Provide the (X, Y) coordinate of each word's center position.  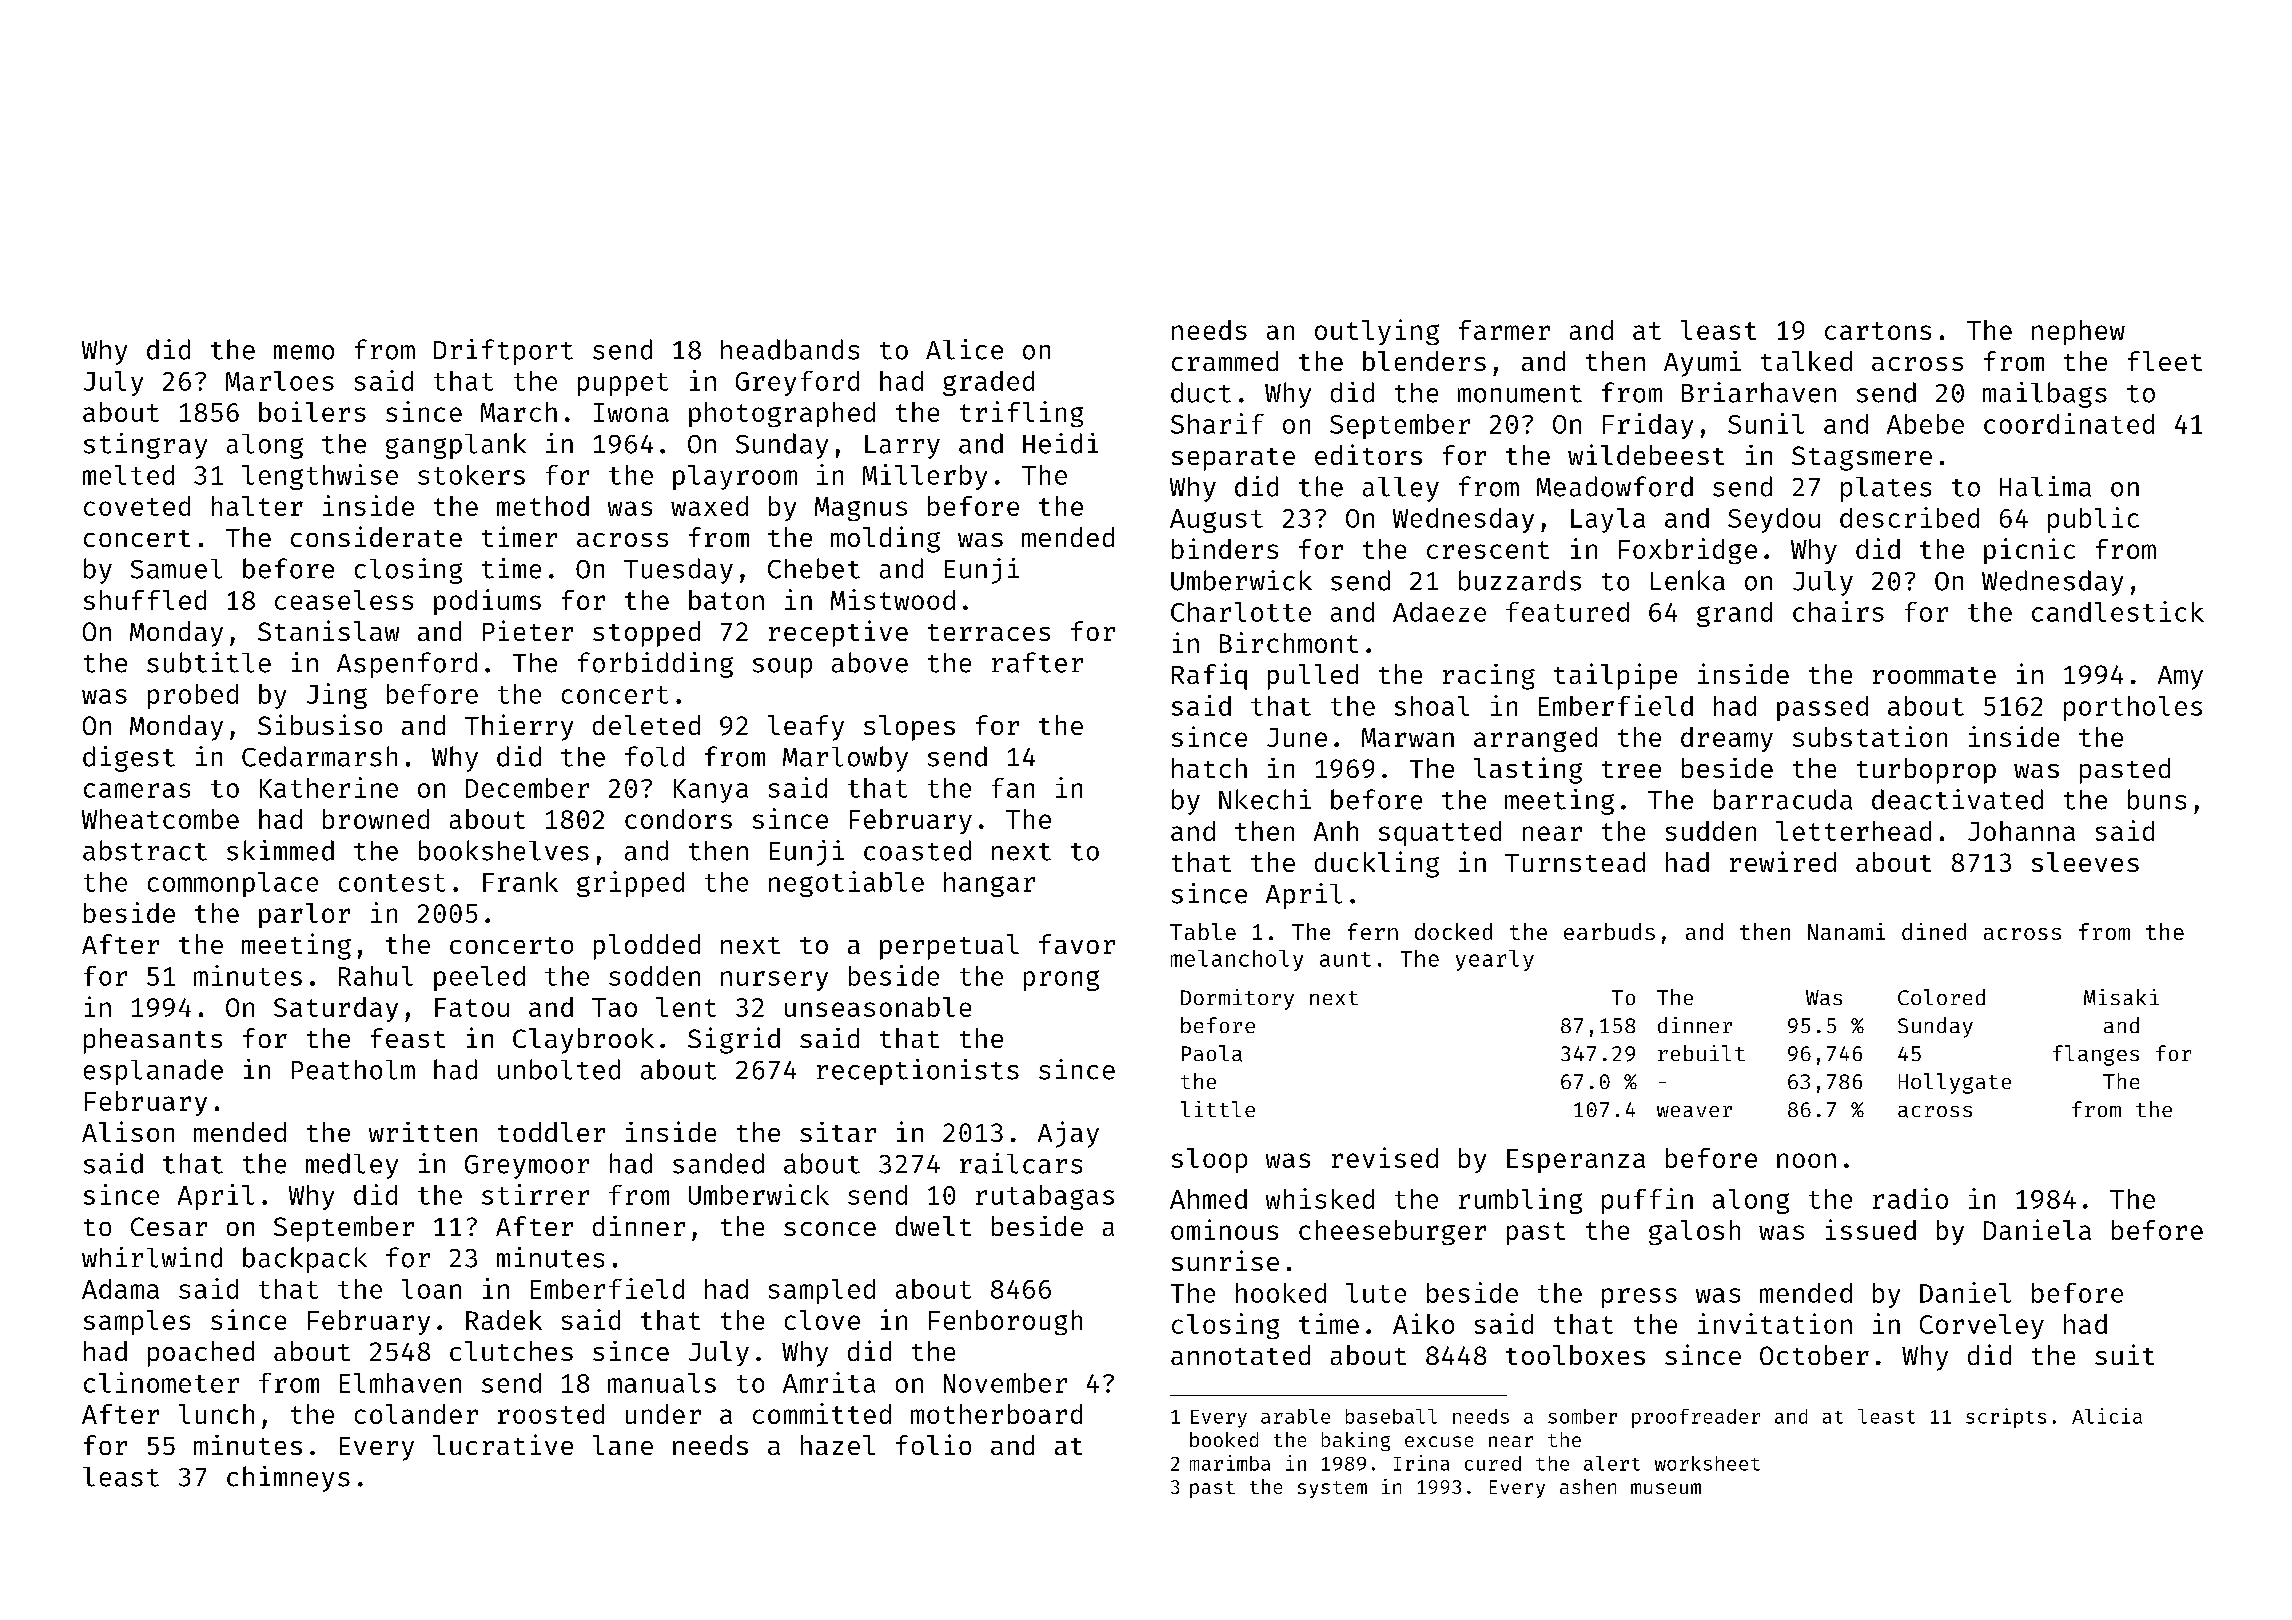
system (1332, 1489)
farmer (1504, 330)
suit (2124, 1354)
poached (201, 1354)
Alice (964, 349)
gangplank (456, 446)
